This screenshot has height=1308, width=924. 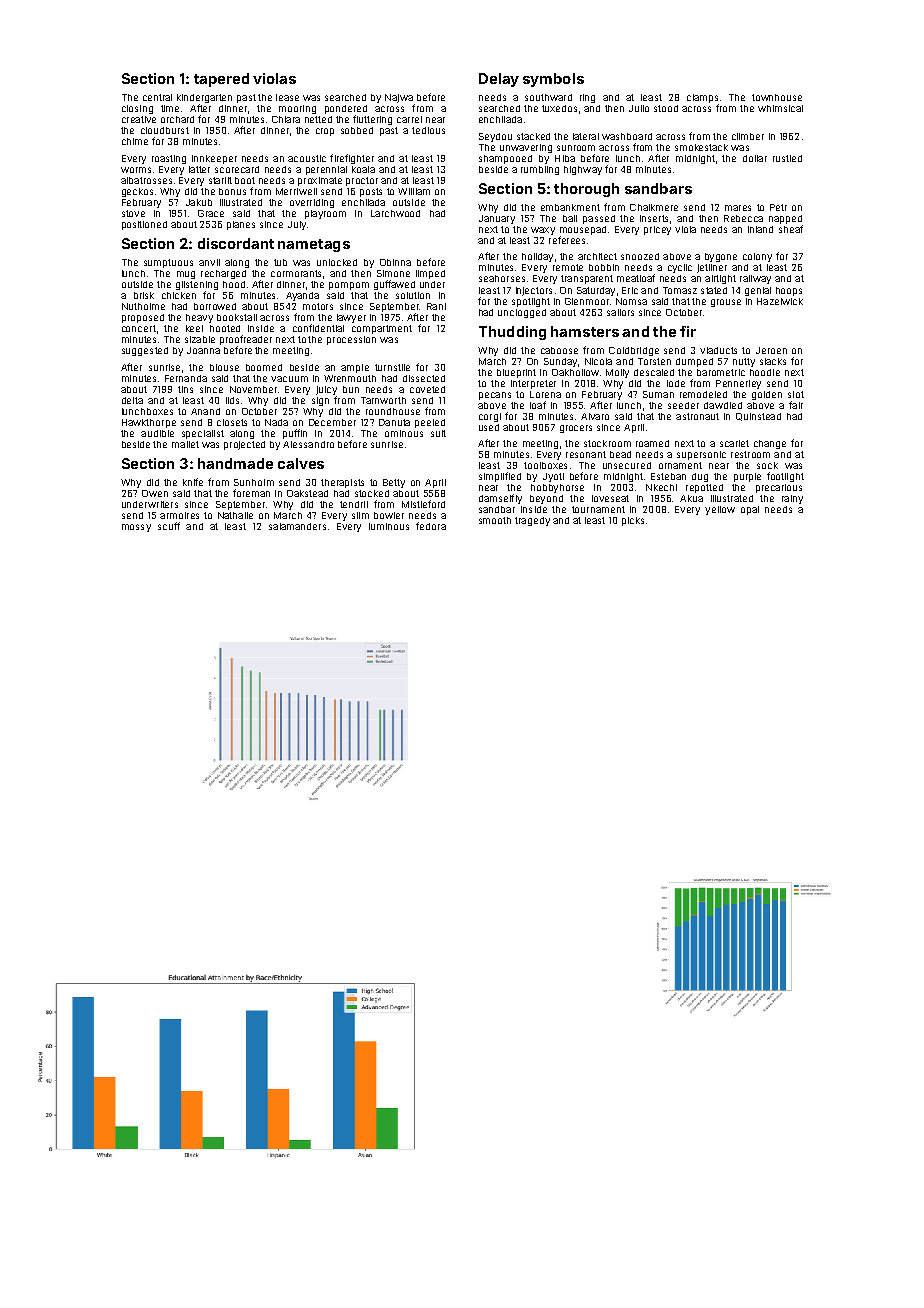 I want to click on salamanders, so click(x=297, y=526).
